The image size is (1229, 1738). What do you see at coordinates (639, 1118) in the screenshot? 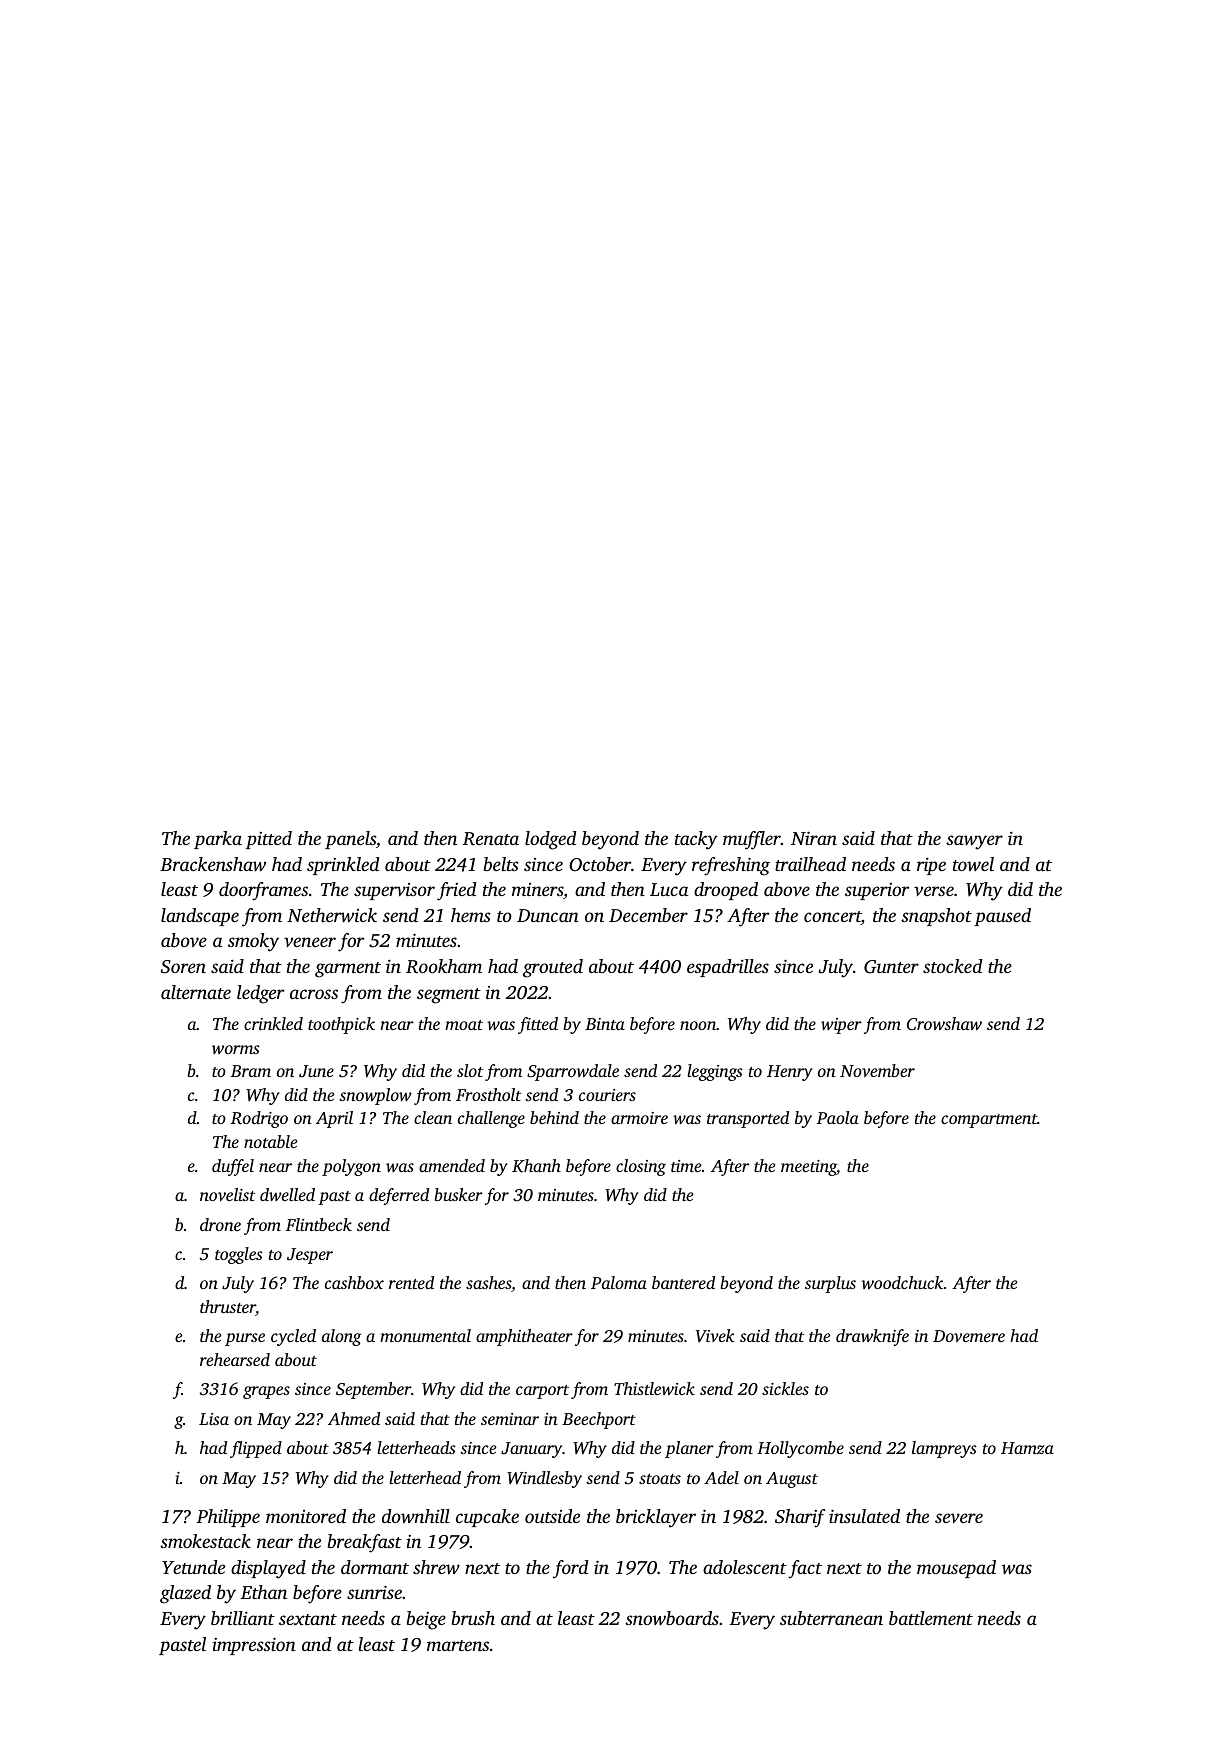
I see `armoire` at bounding box center [639, 1118].
